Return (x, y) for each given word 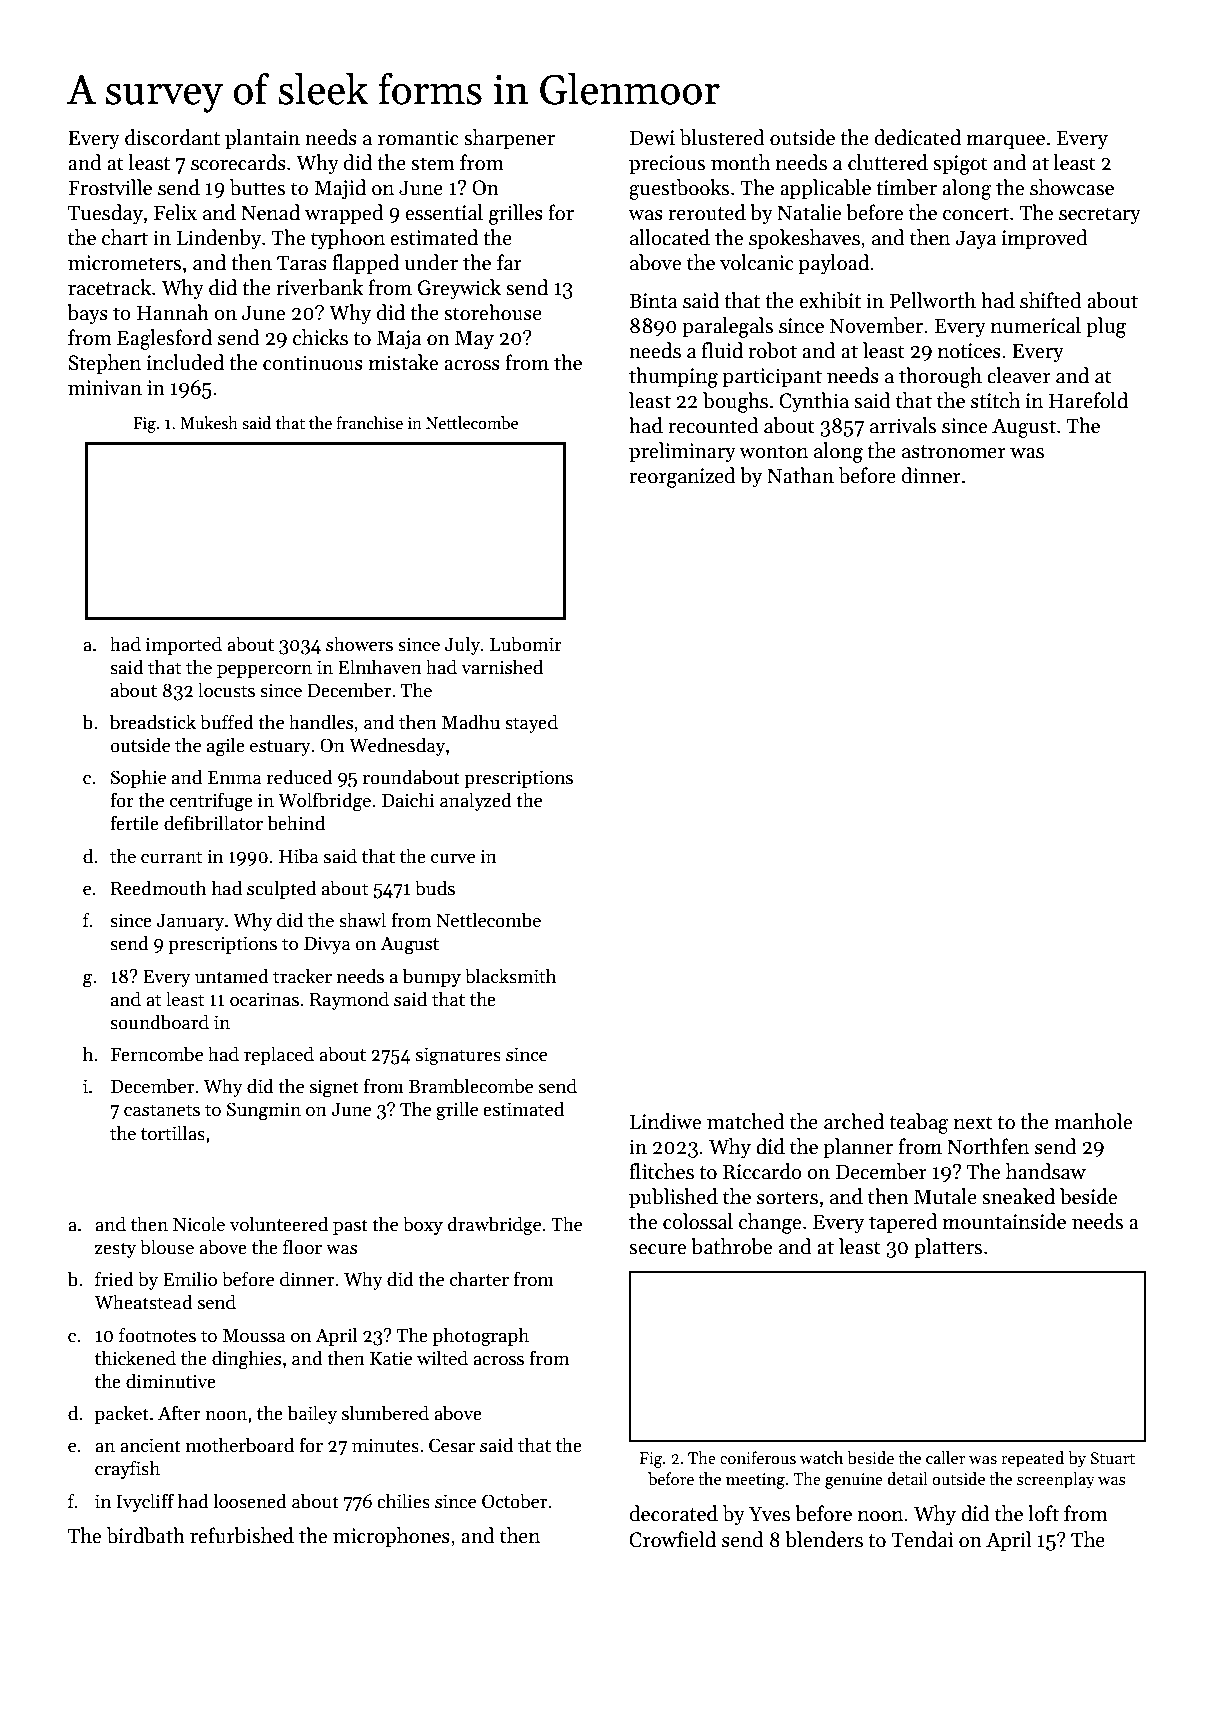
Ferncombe (157, 1054)
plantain (262, 139)
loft (1043, 1513)
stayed (531, 723)
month (740, 162)
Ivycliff (145, 1502)
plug (1106, 327)
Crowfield (672, 1539)
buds (435, 888)
